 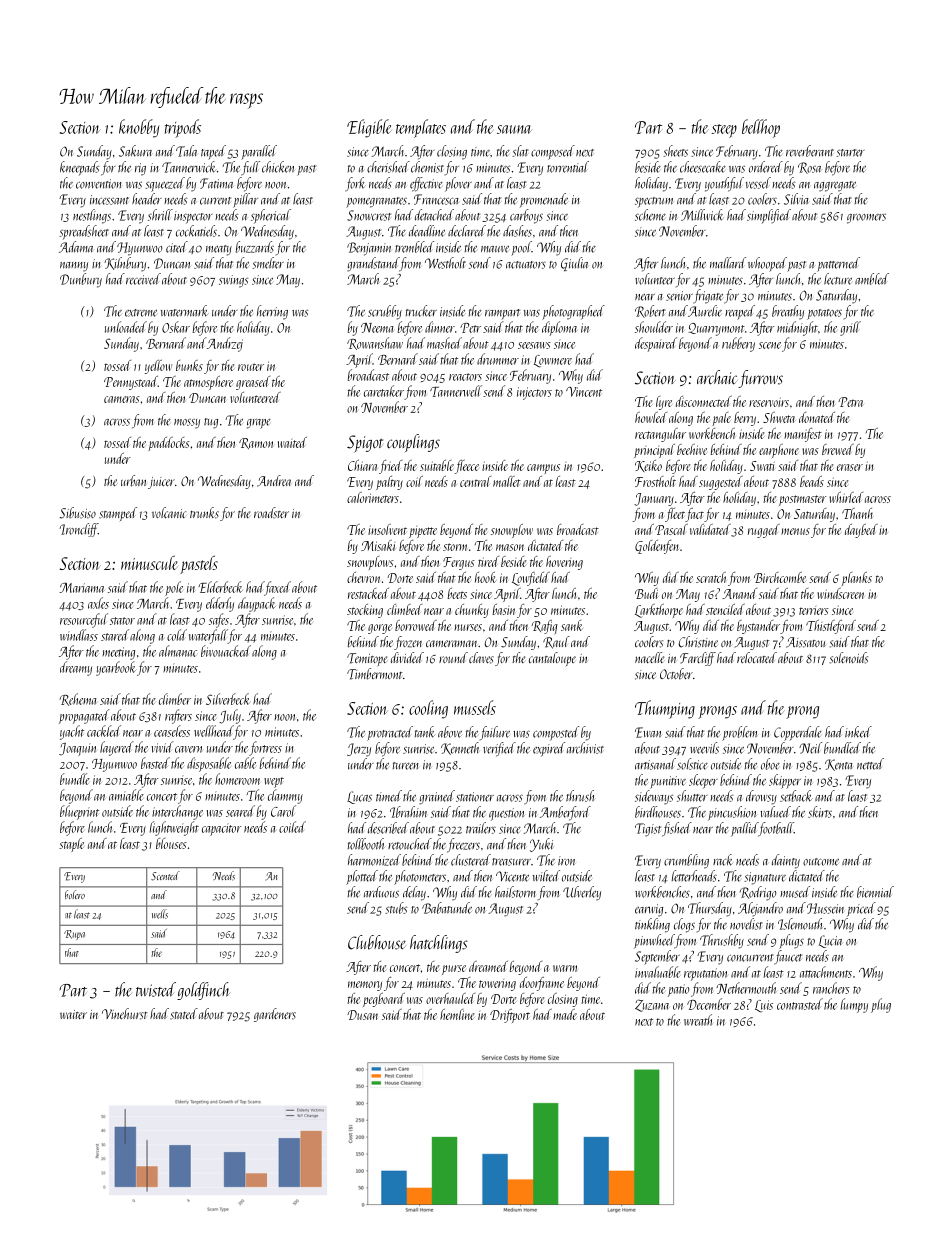 What do you see at coordinates (79, 168) in the page?
I see `kneepads` at bounding box center [79, 168].
